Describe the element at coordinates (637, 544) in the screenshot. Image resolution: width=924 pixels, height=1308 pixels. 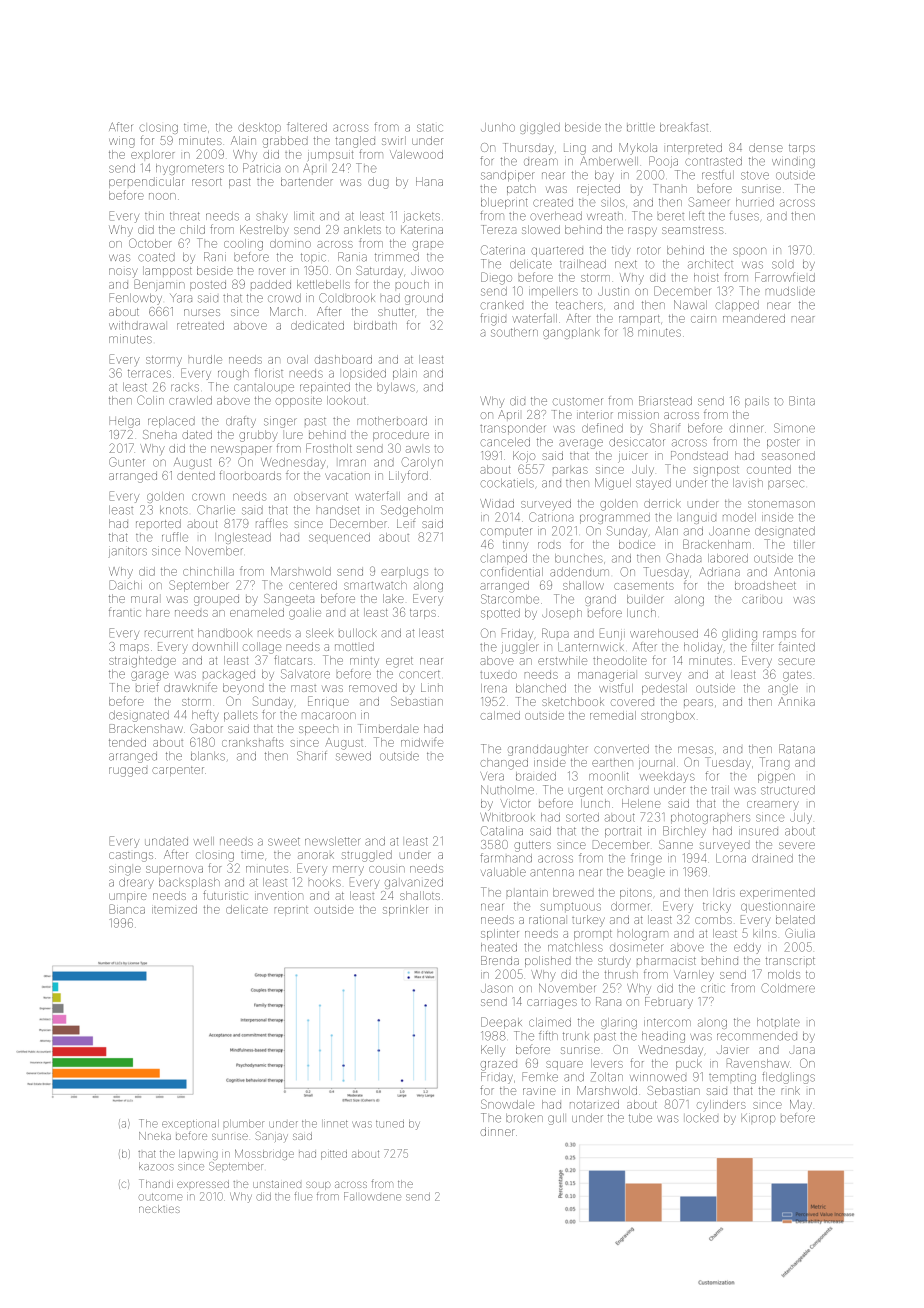
I see `bodice` at that location.
